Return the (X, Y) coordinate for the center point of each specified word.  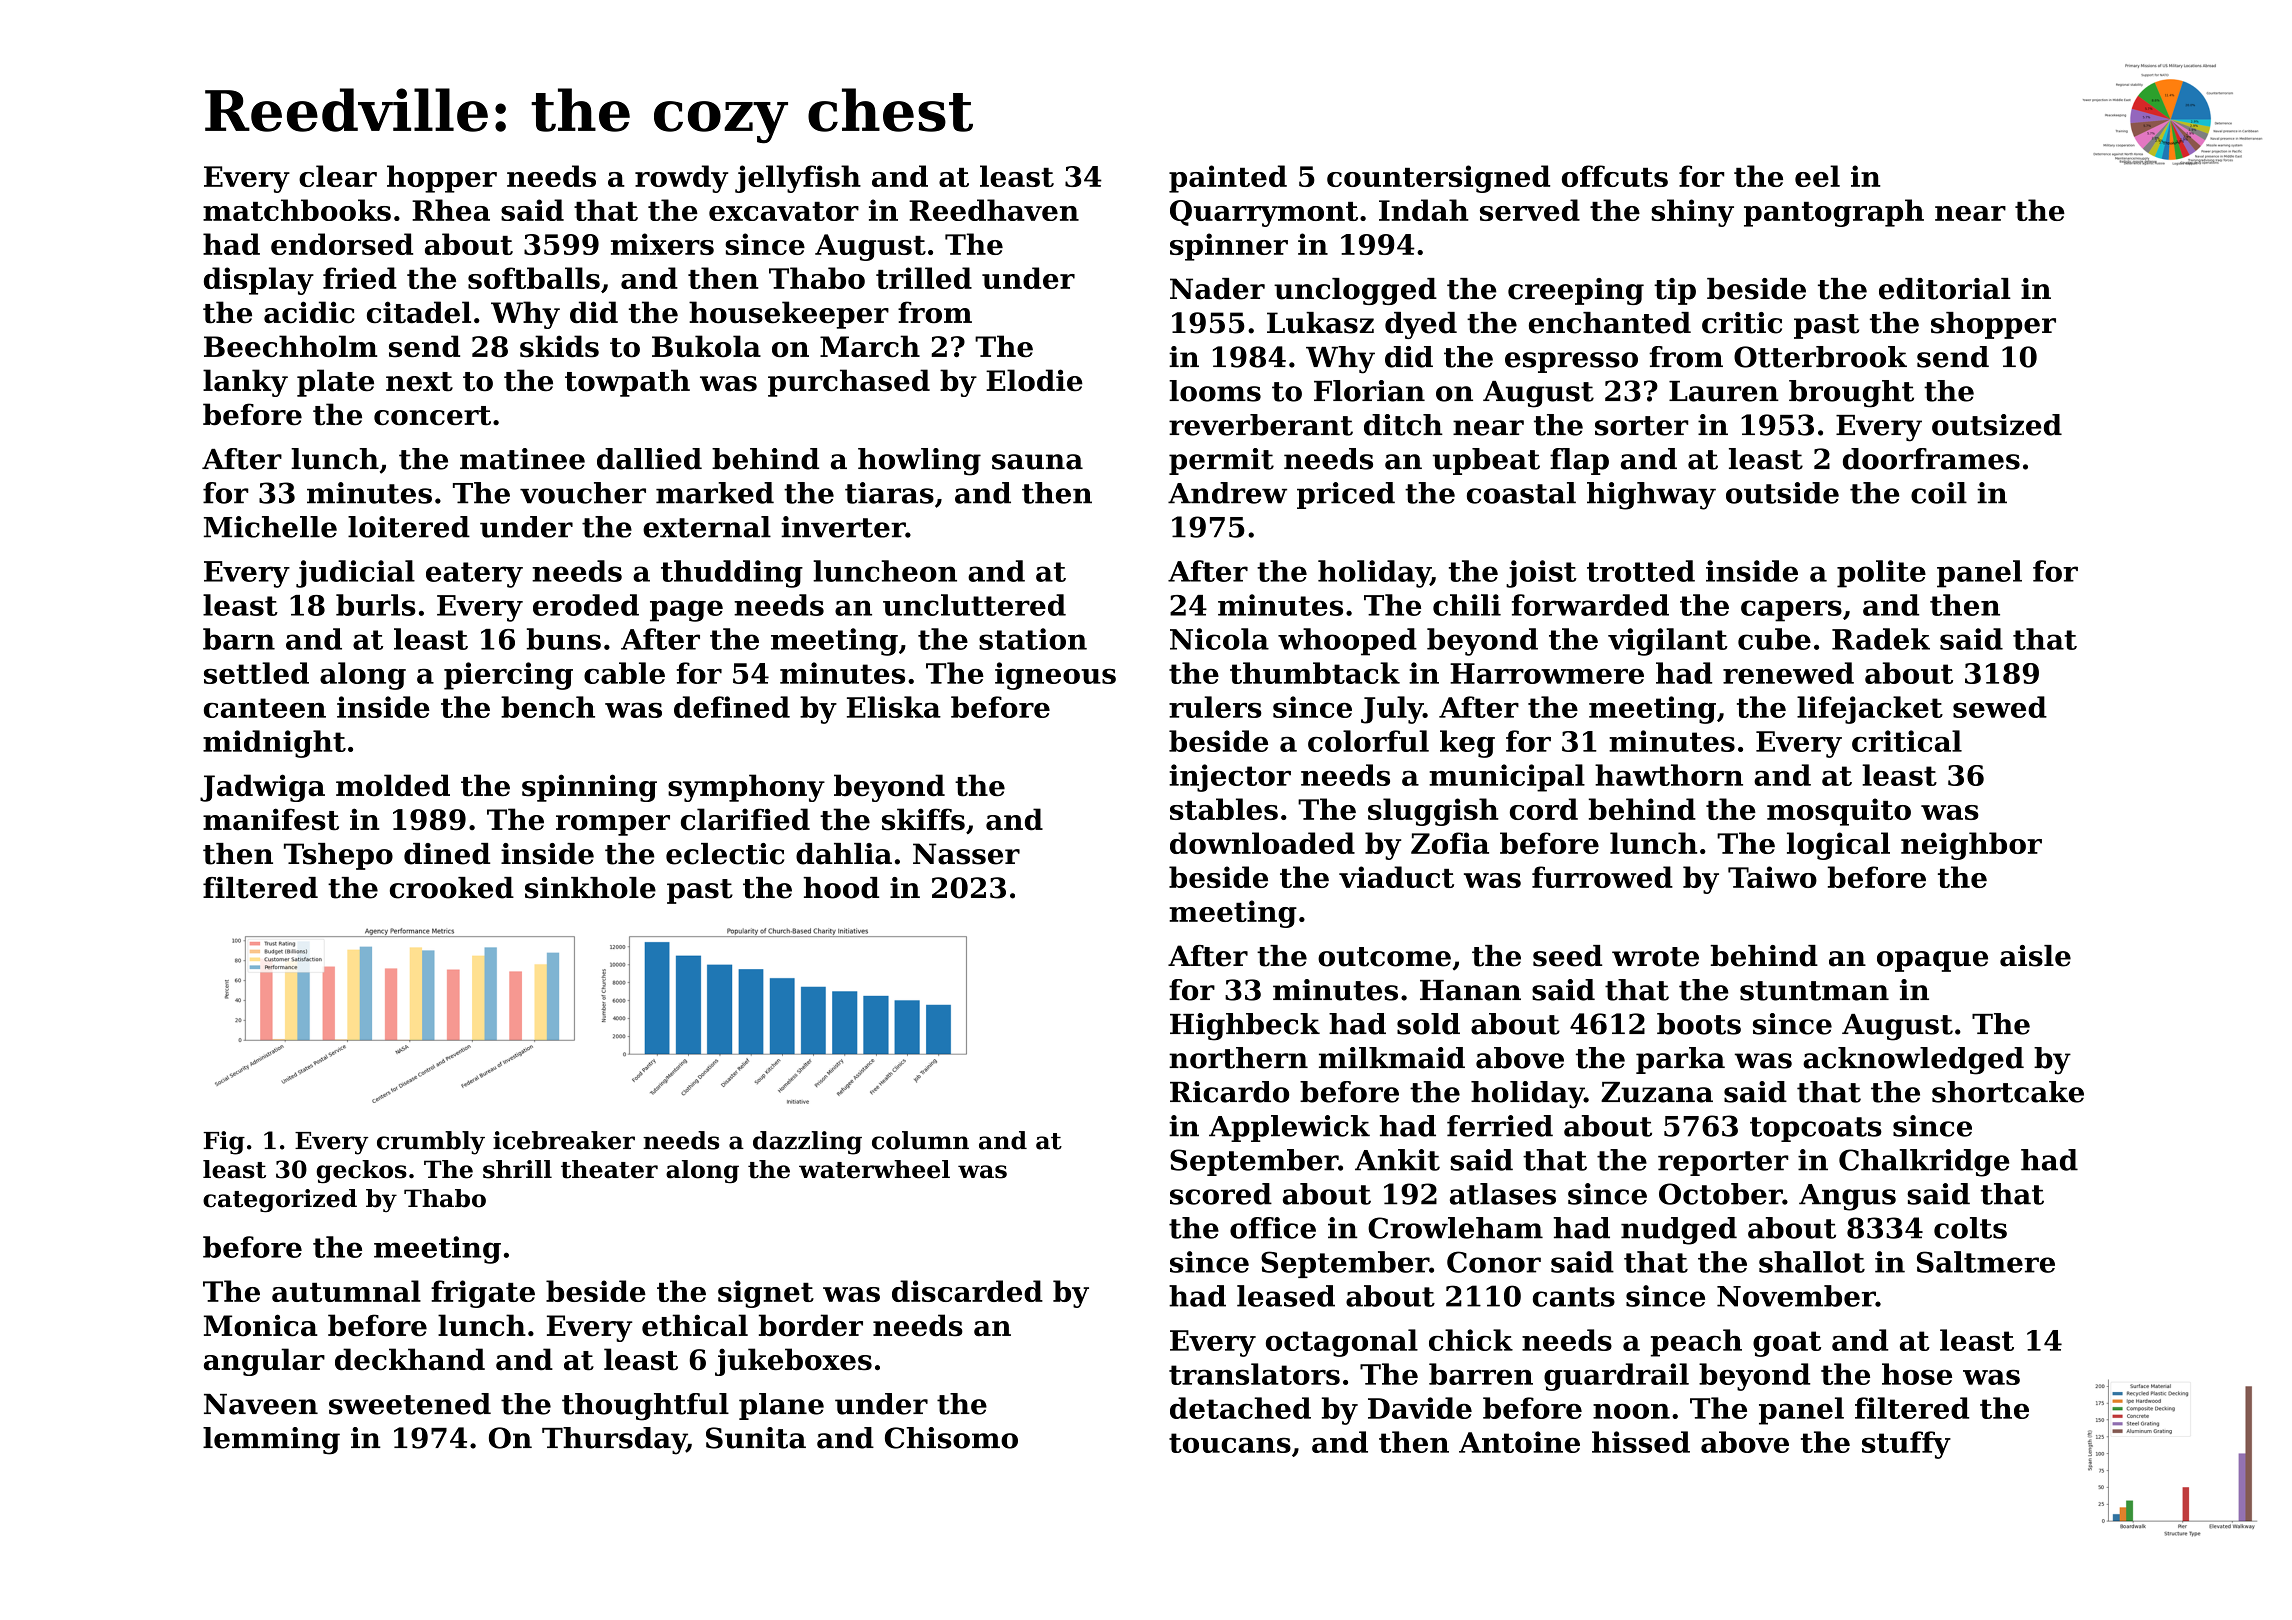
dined (447, 854)
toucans (1230, 1443)
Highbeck (1245, 1027)
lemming (271, 1441)
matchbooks (297, 210)
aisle (2035, 956)
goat (1787, 1344)
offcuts (1615, 176)
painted (1228, 179)
